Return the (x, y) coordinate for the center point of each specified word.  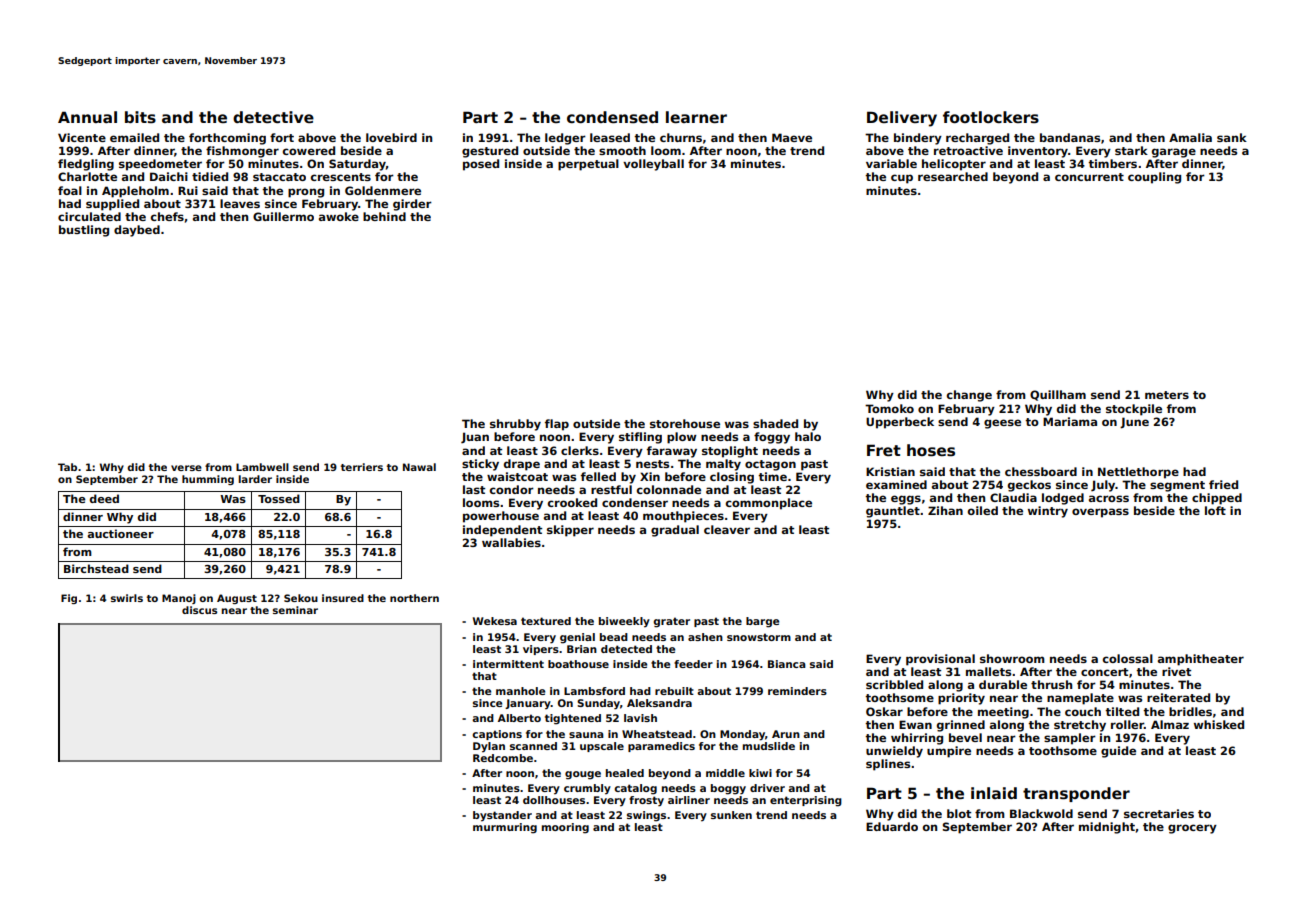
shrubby (515, 425)
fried (1223, 484)
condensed (612, 117)
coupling (1154, 178)
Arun (786, 734)
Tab (67, 467)
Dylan (489, 747)
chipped (1217, 499)
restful (611, 489)
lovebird (391, 137)
